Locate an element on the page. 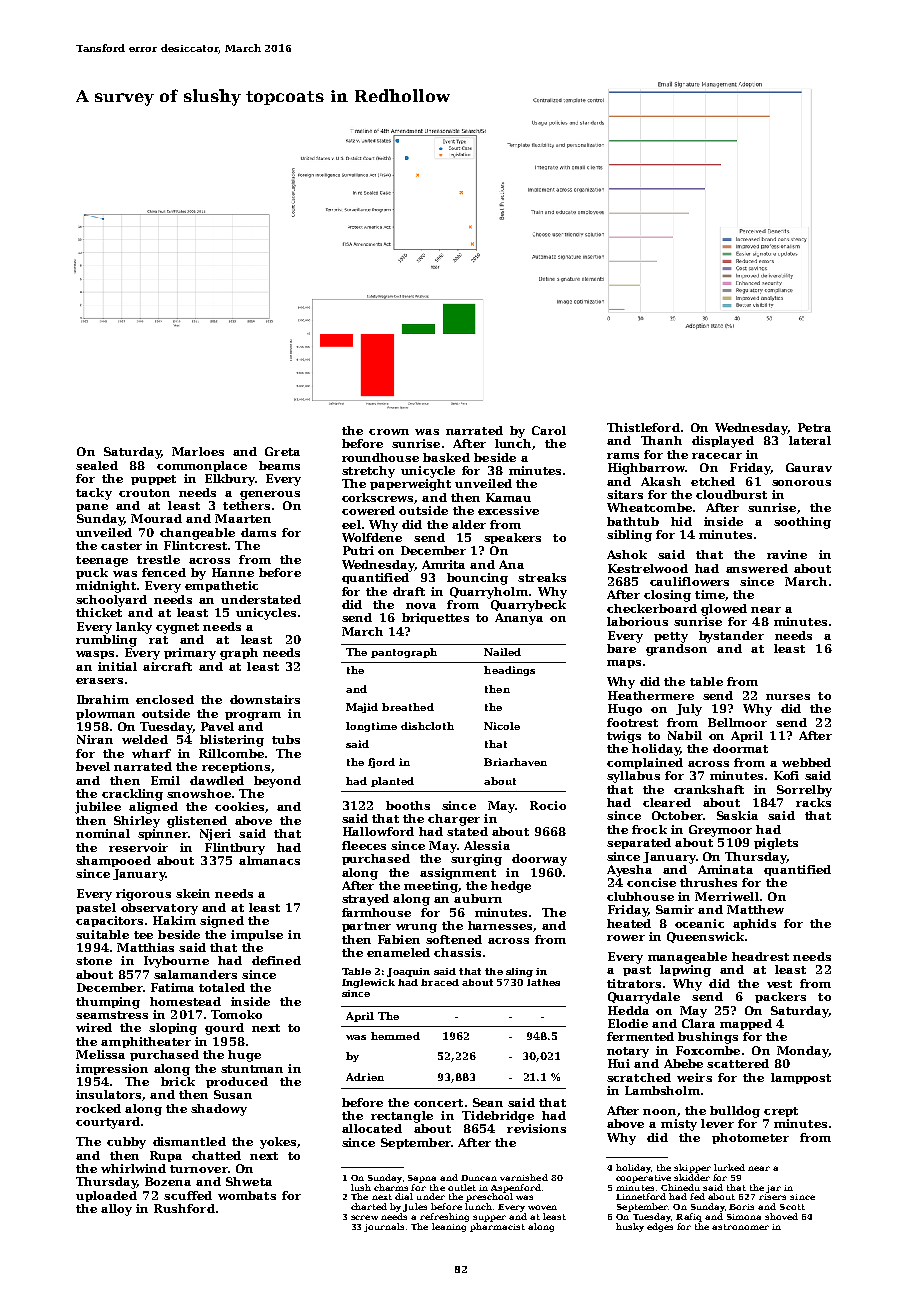 Image resolution: width=908 pixels, height=1316 pixels. Greta is located at coordinates (282, 451).
